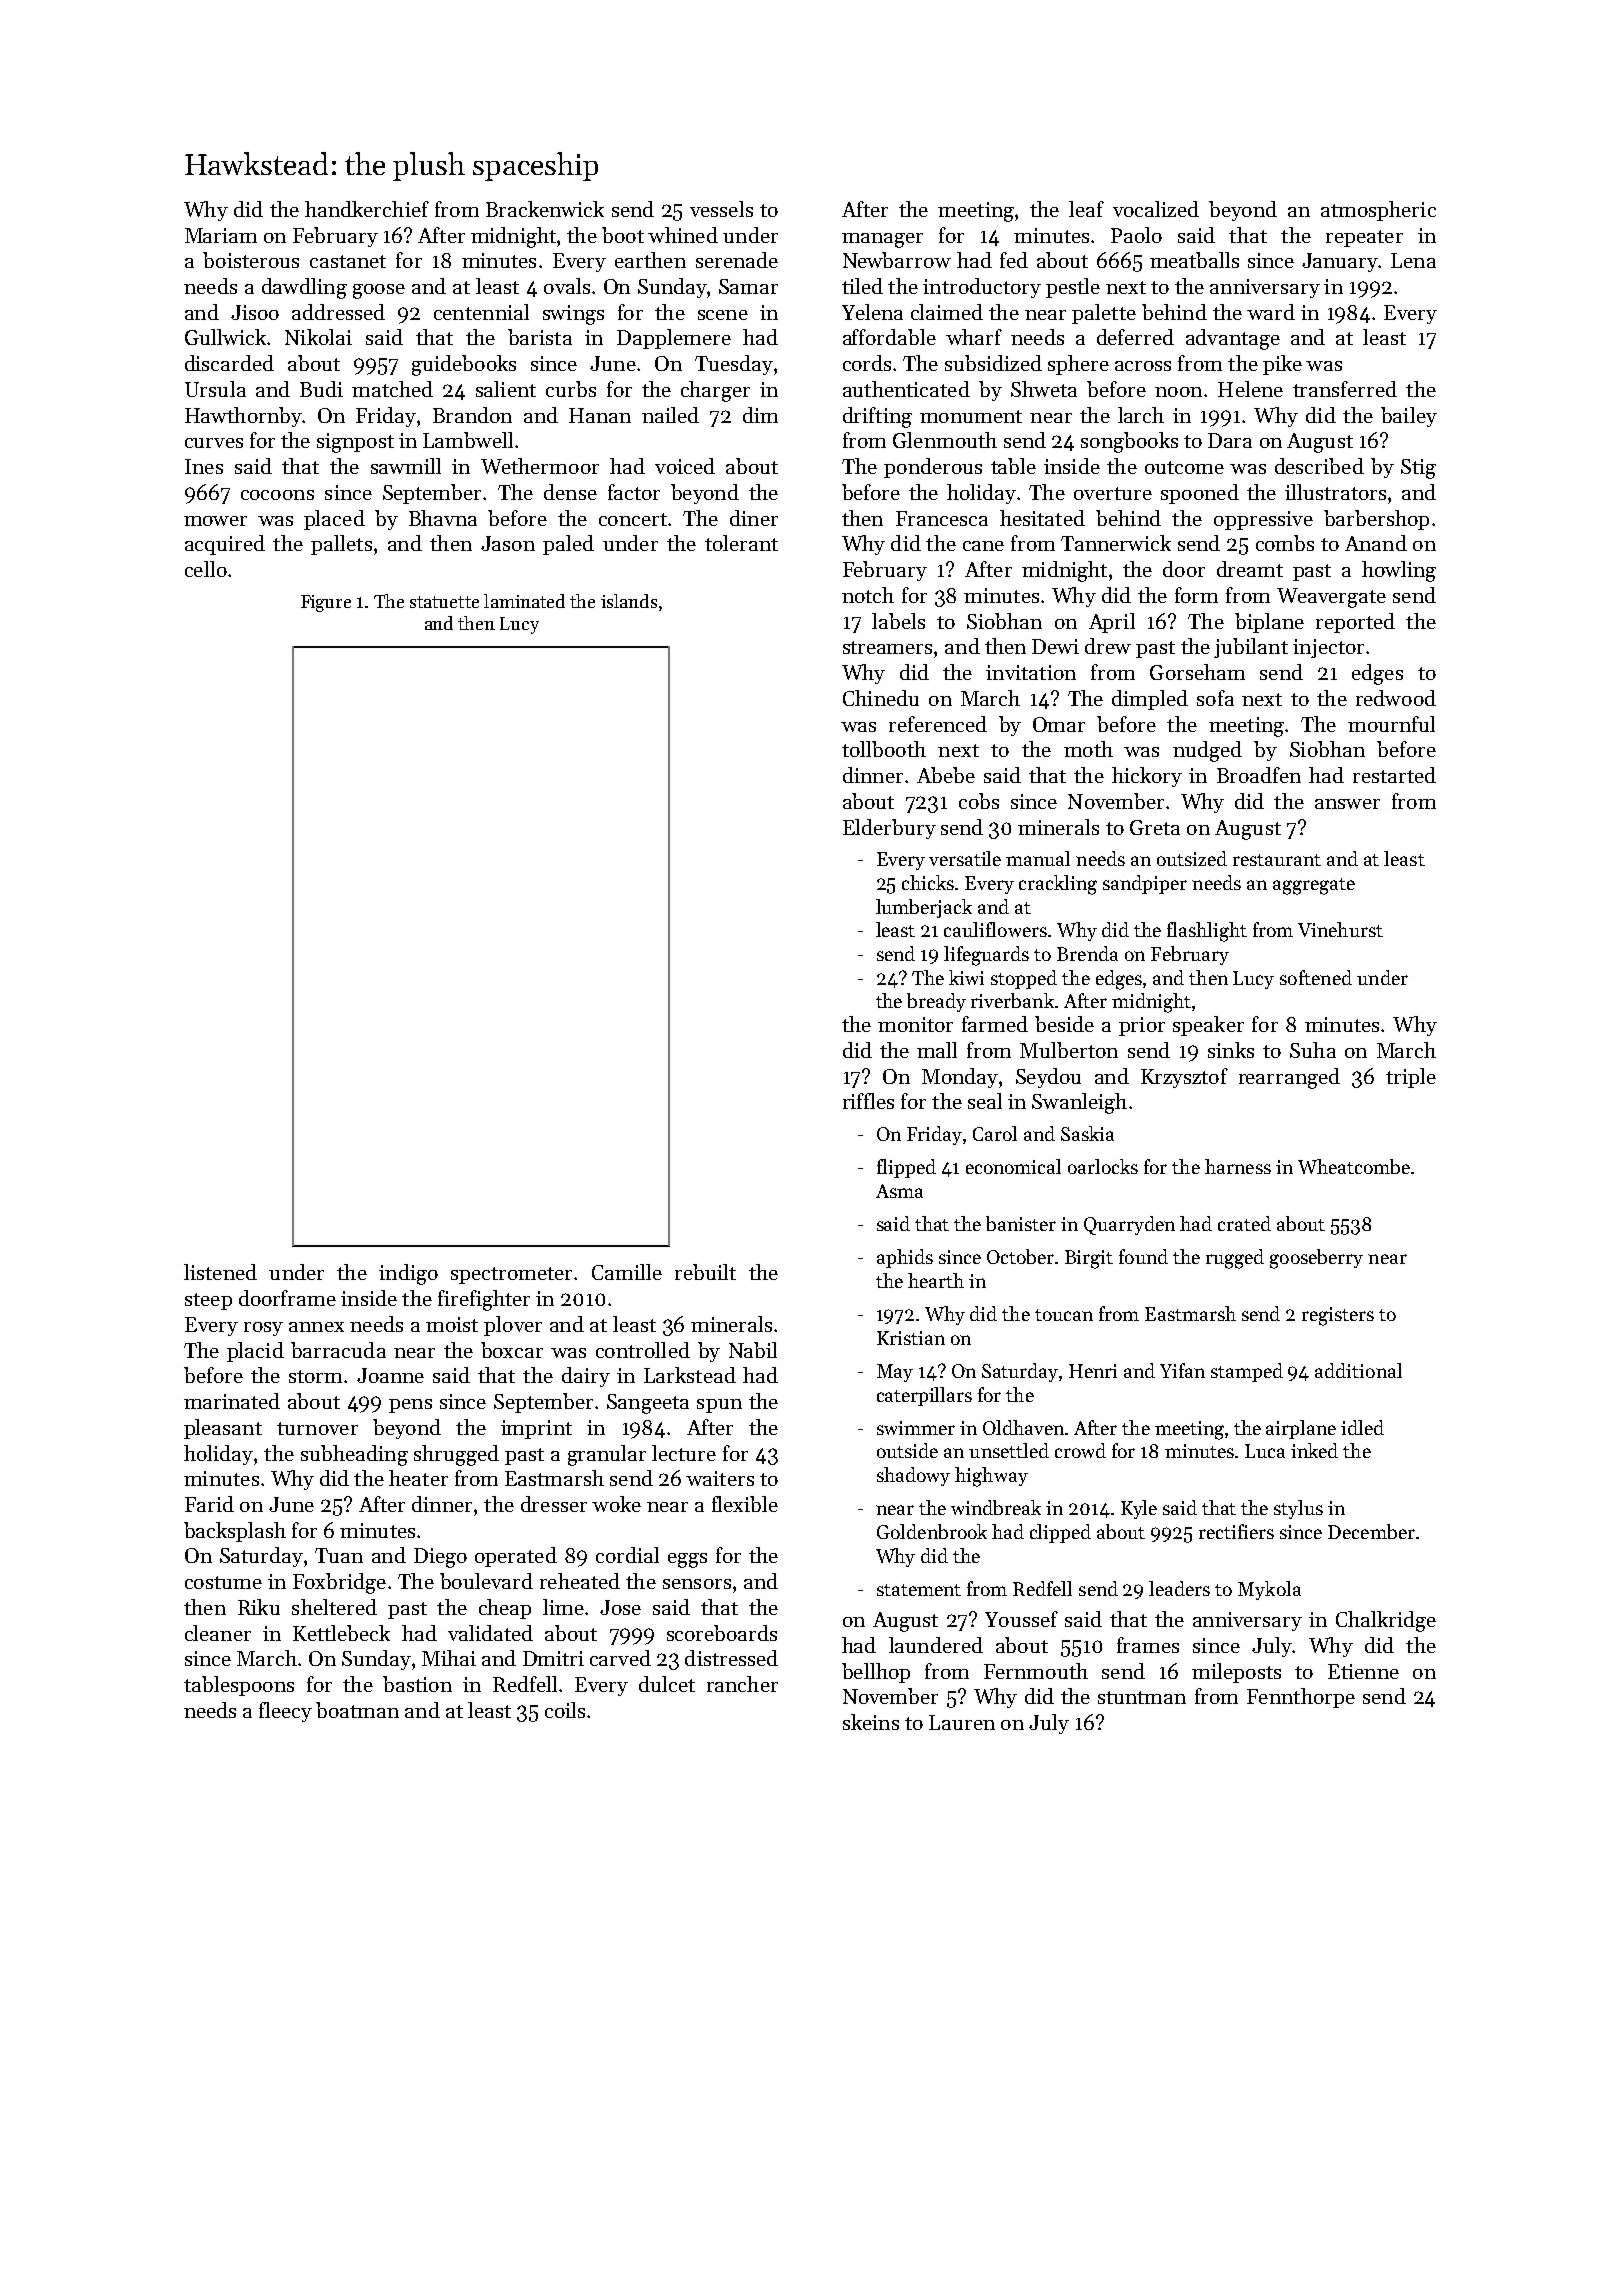  I want to click on reported, so click(1355, 623).
